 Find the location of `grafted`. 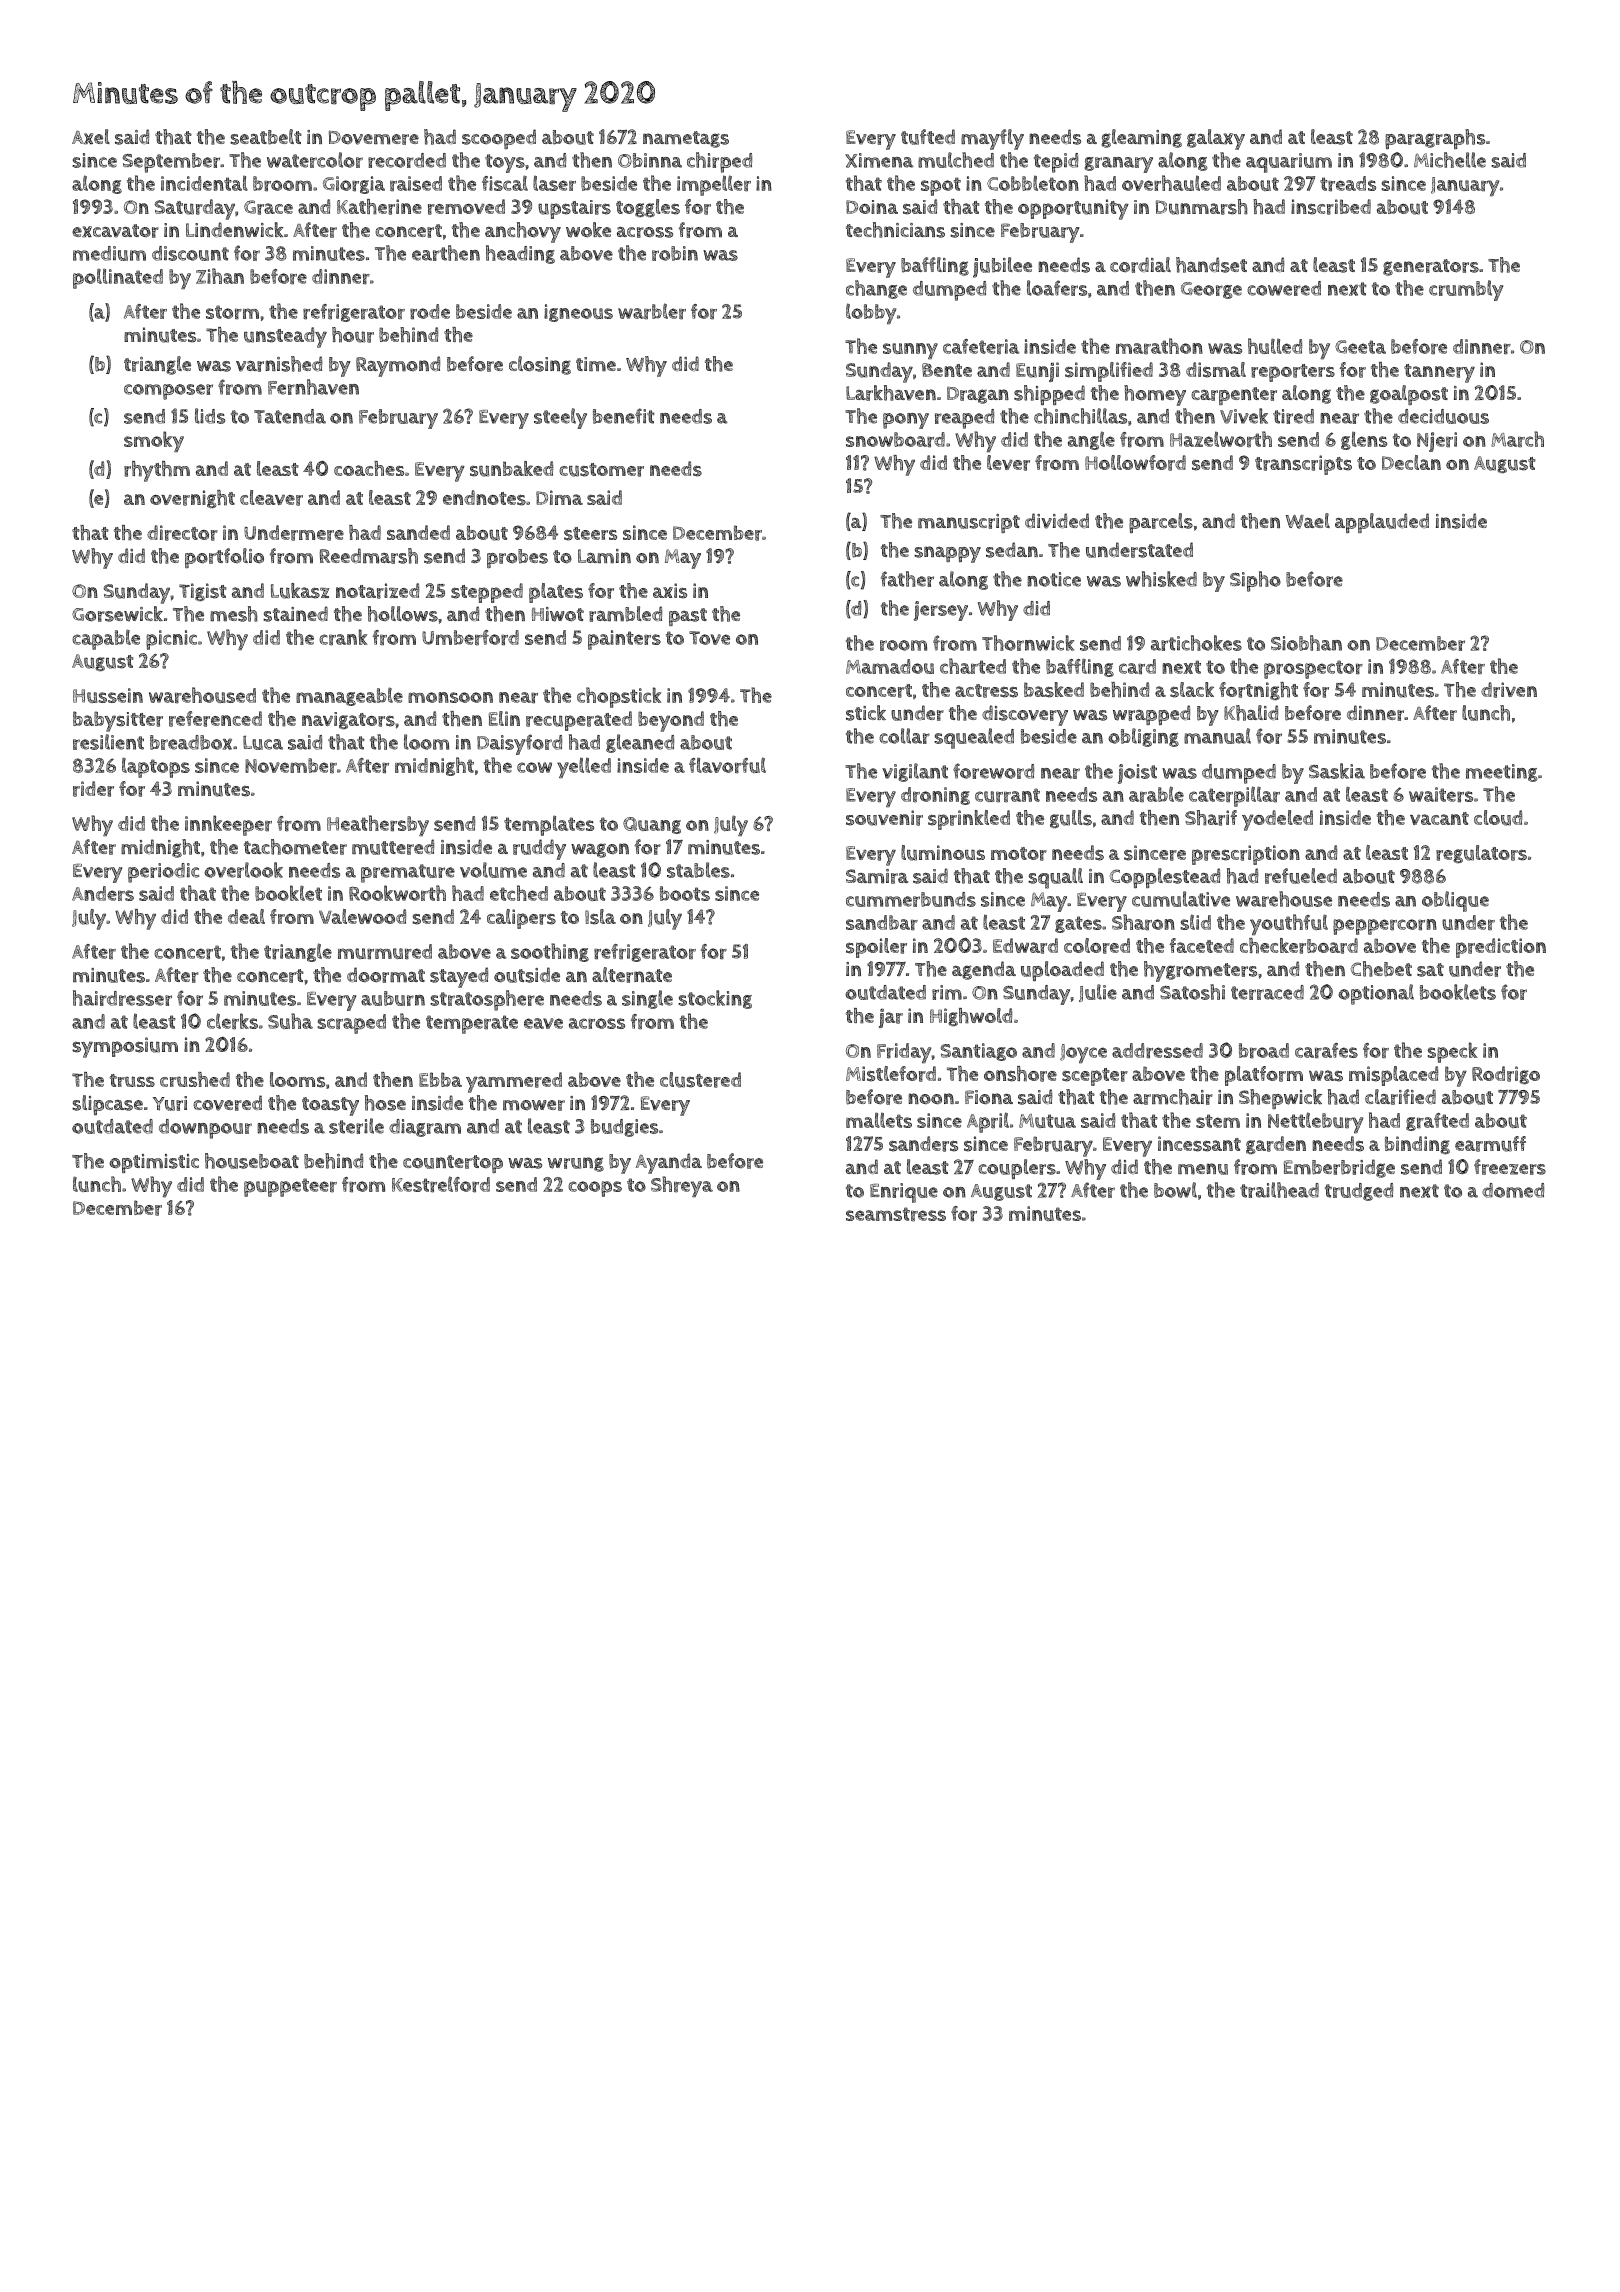

grafted is located at coordinates (1437, 1122).
